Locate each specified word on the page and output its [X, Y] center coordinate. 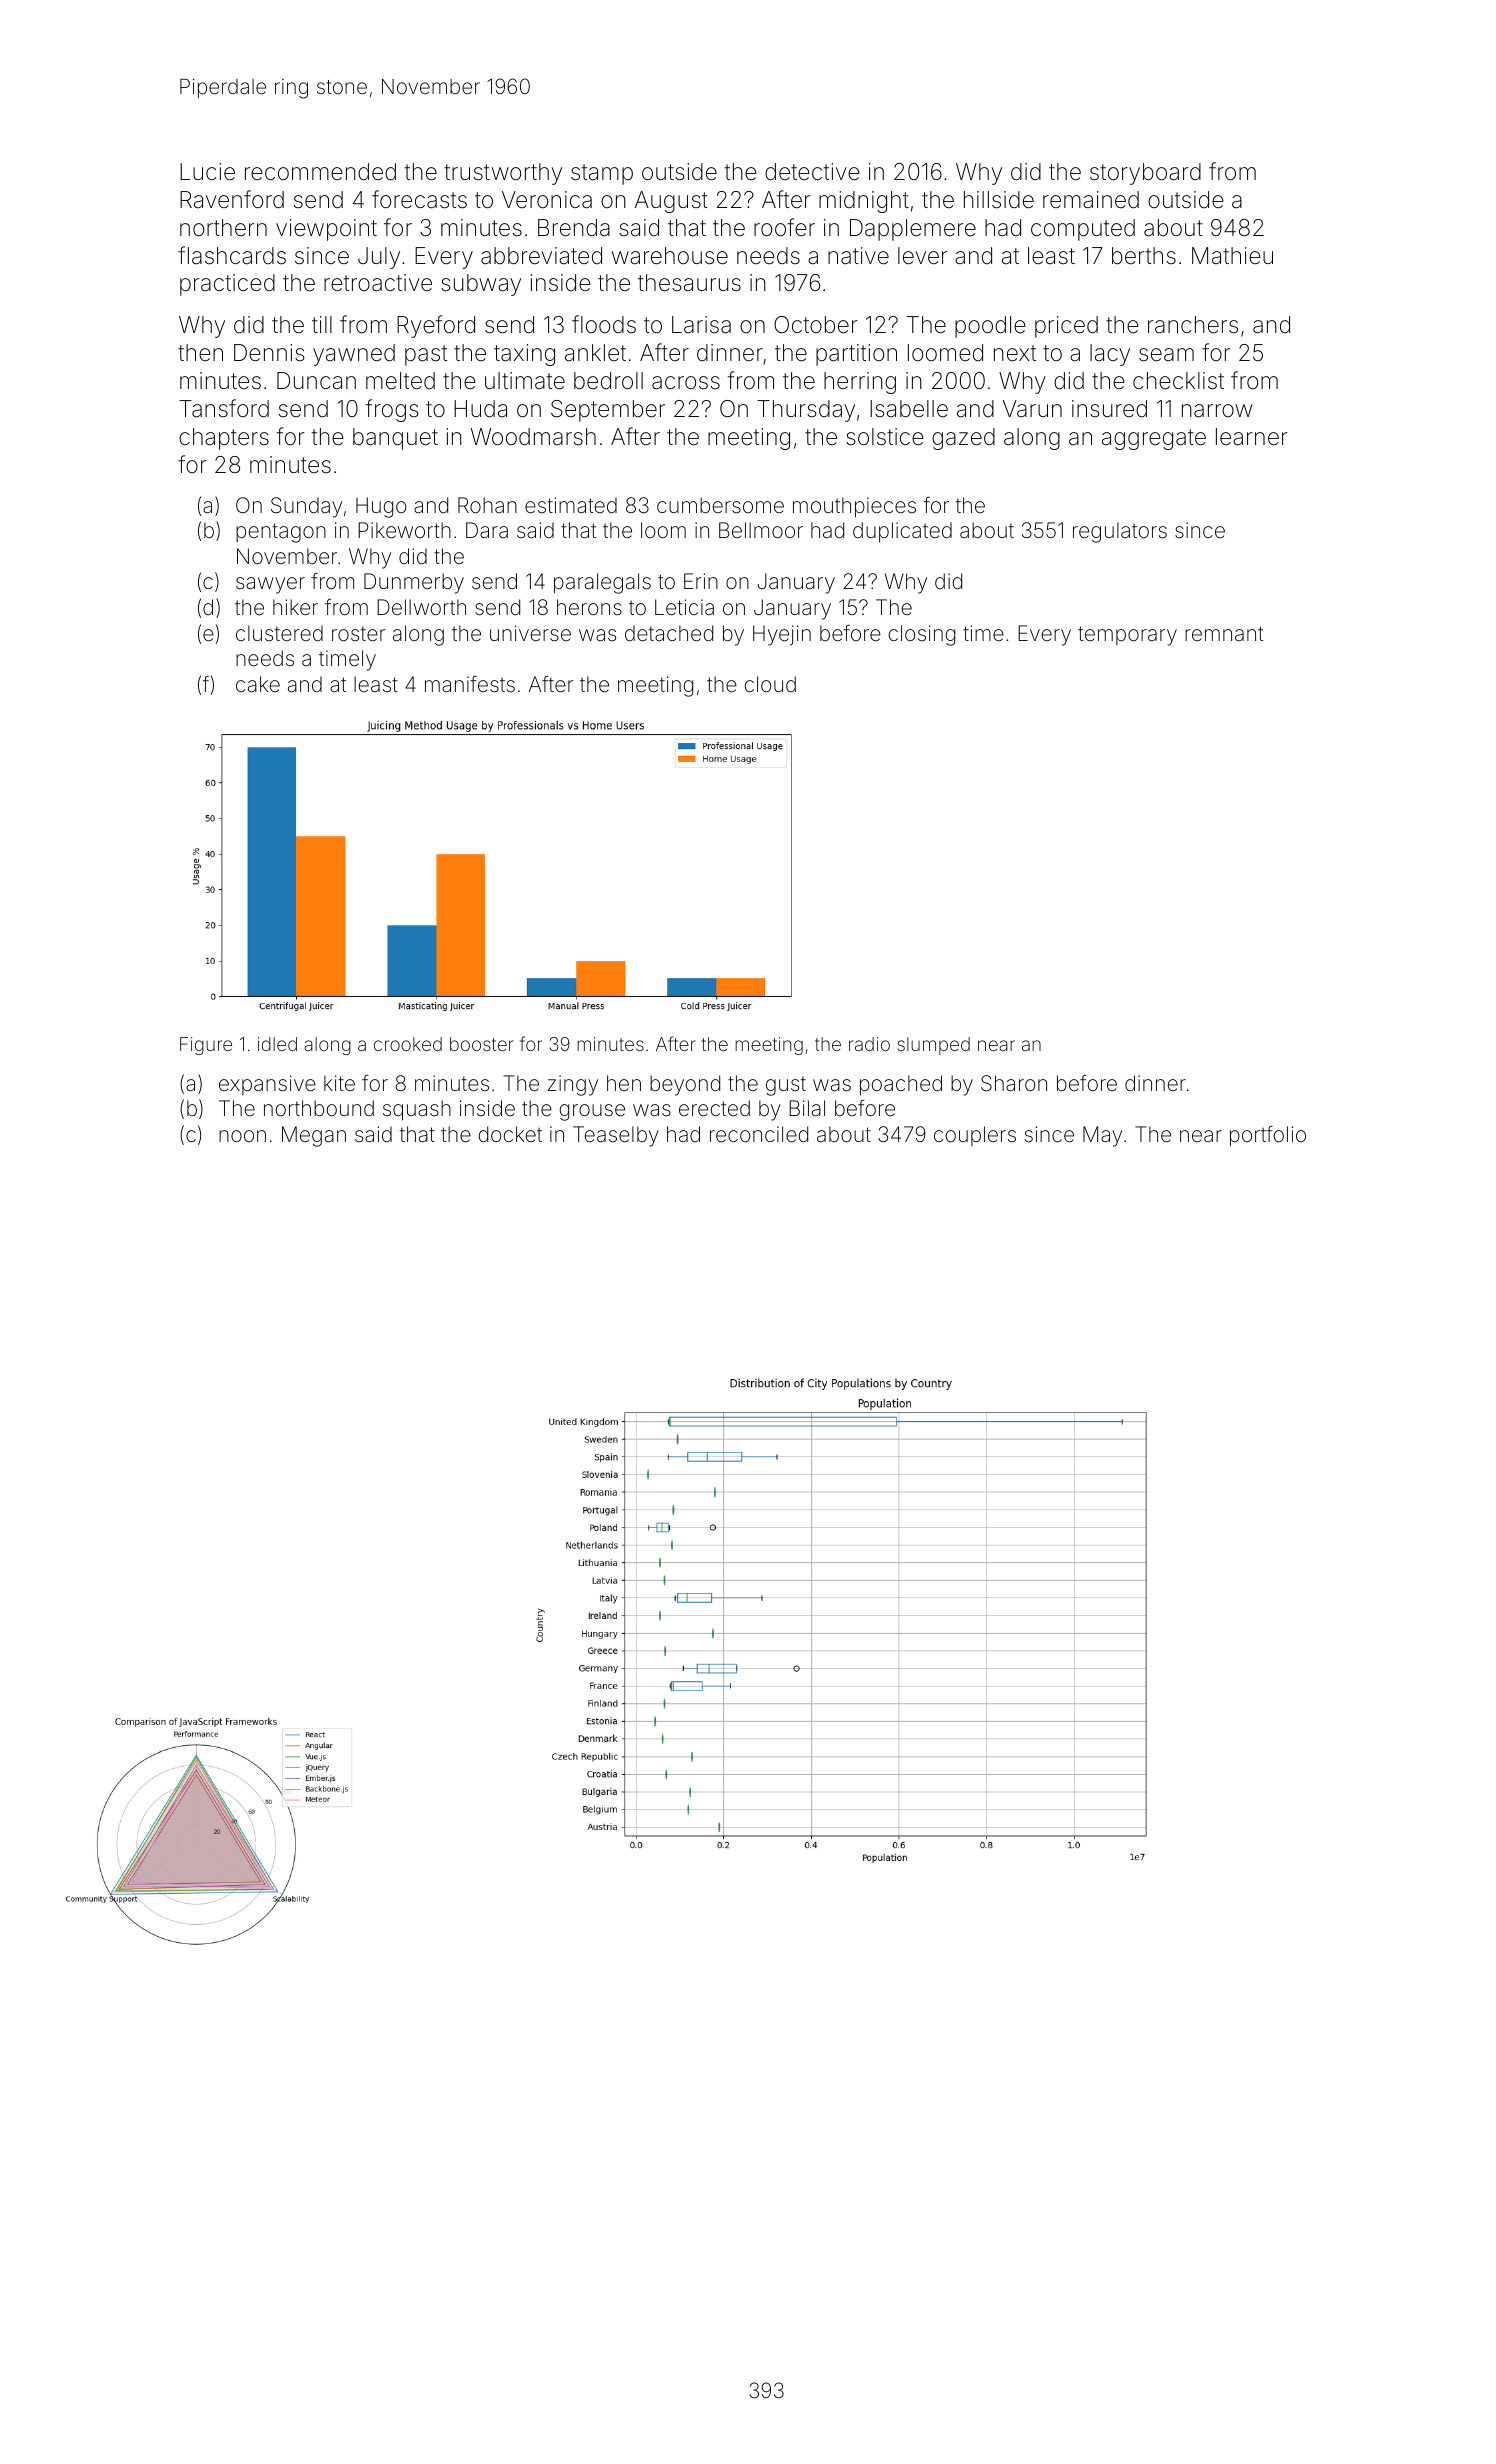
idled [277, 1044]
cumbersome [720, 505]
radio [869, 1044]
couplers [975, 1136]
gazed [963, 439]
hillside [999, 200]
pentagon [281, 533]
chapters [224, 439]
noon [242, 1136]
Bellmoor [761, 530]
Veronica [547, 200]
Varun [1032, 409]
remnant [1224, 633]
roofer [784, 227]
